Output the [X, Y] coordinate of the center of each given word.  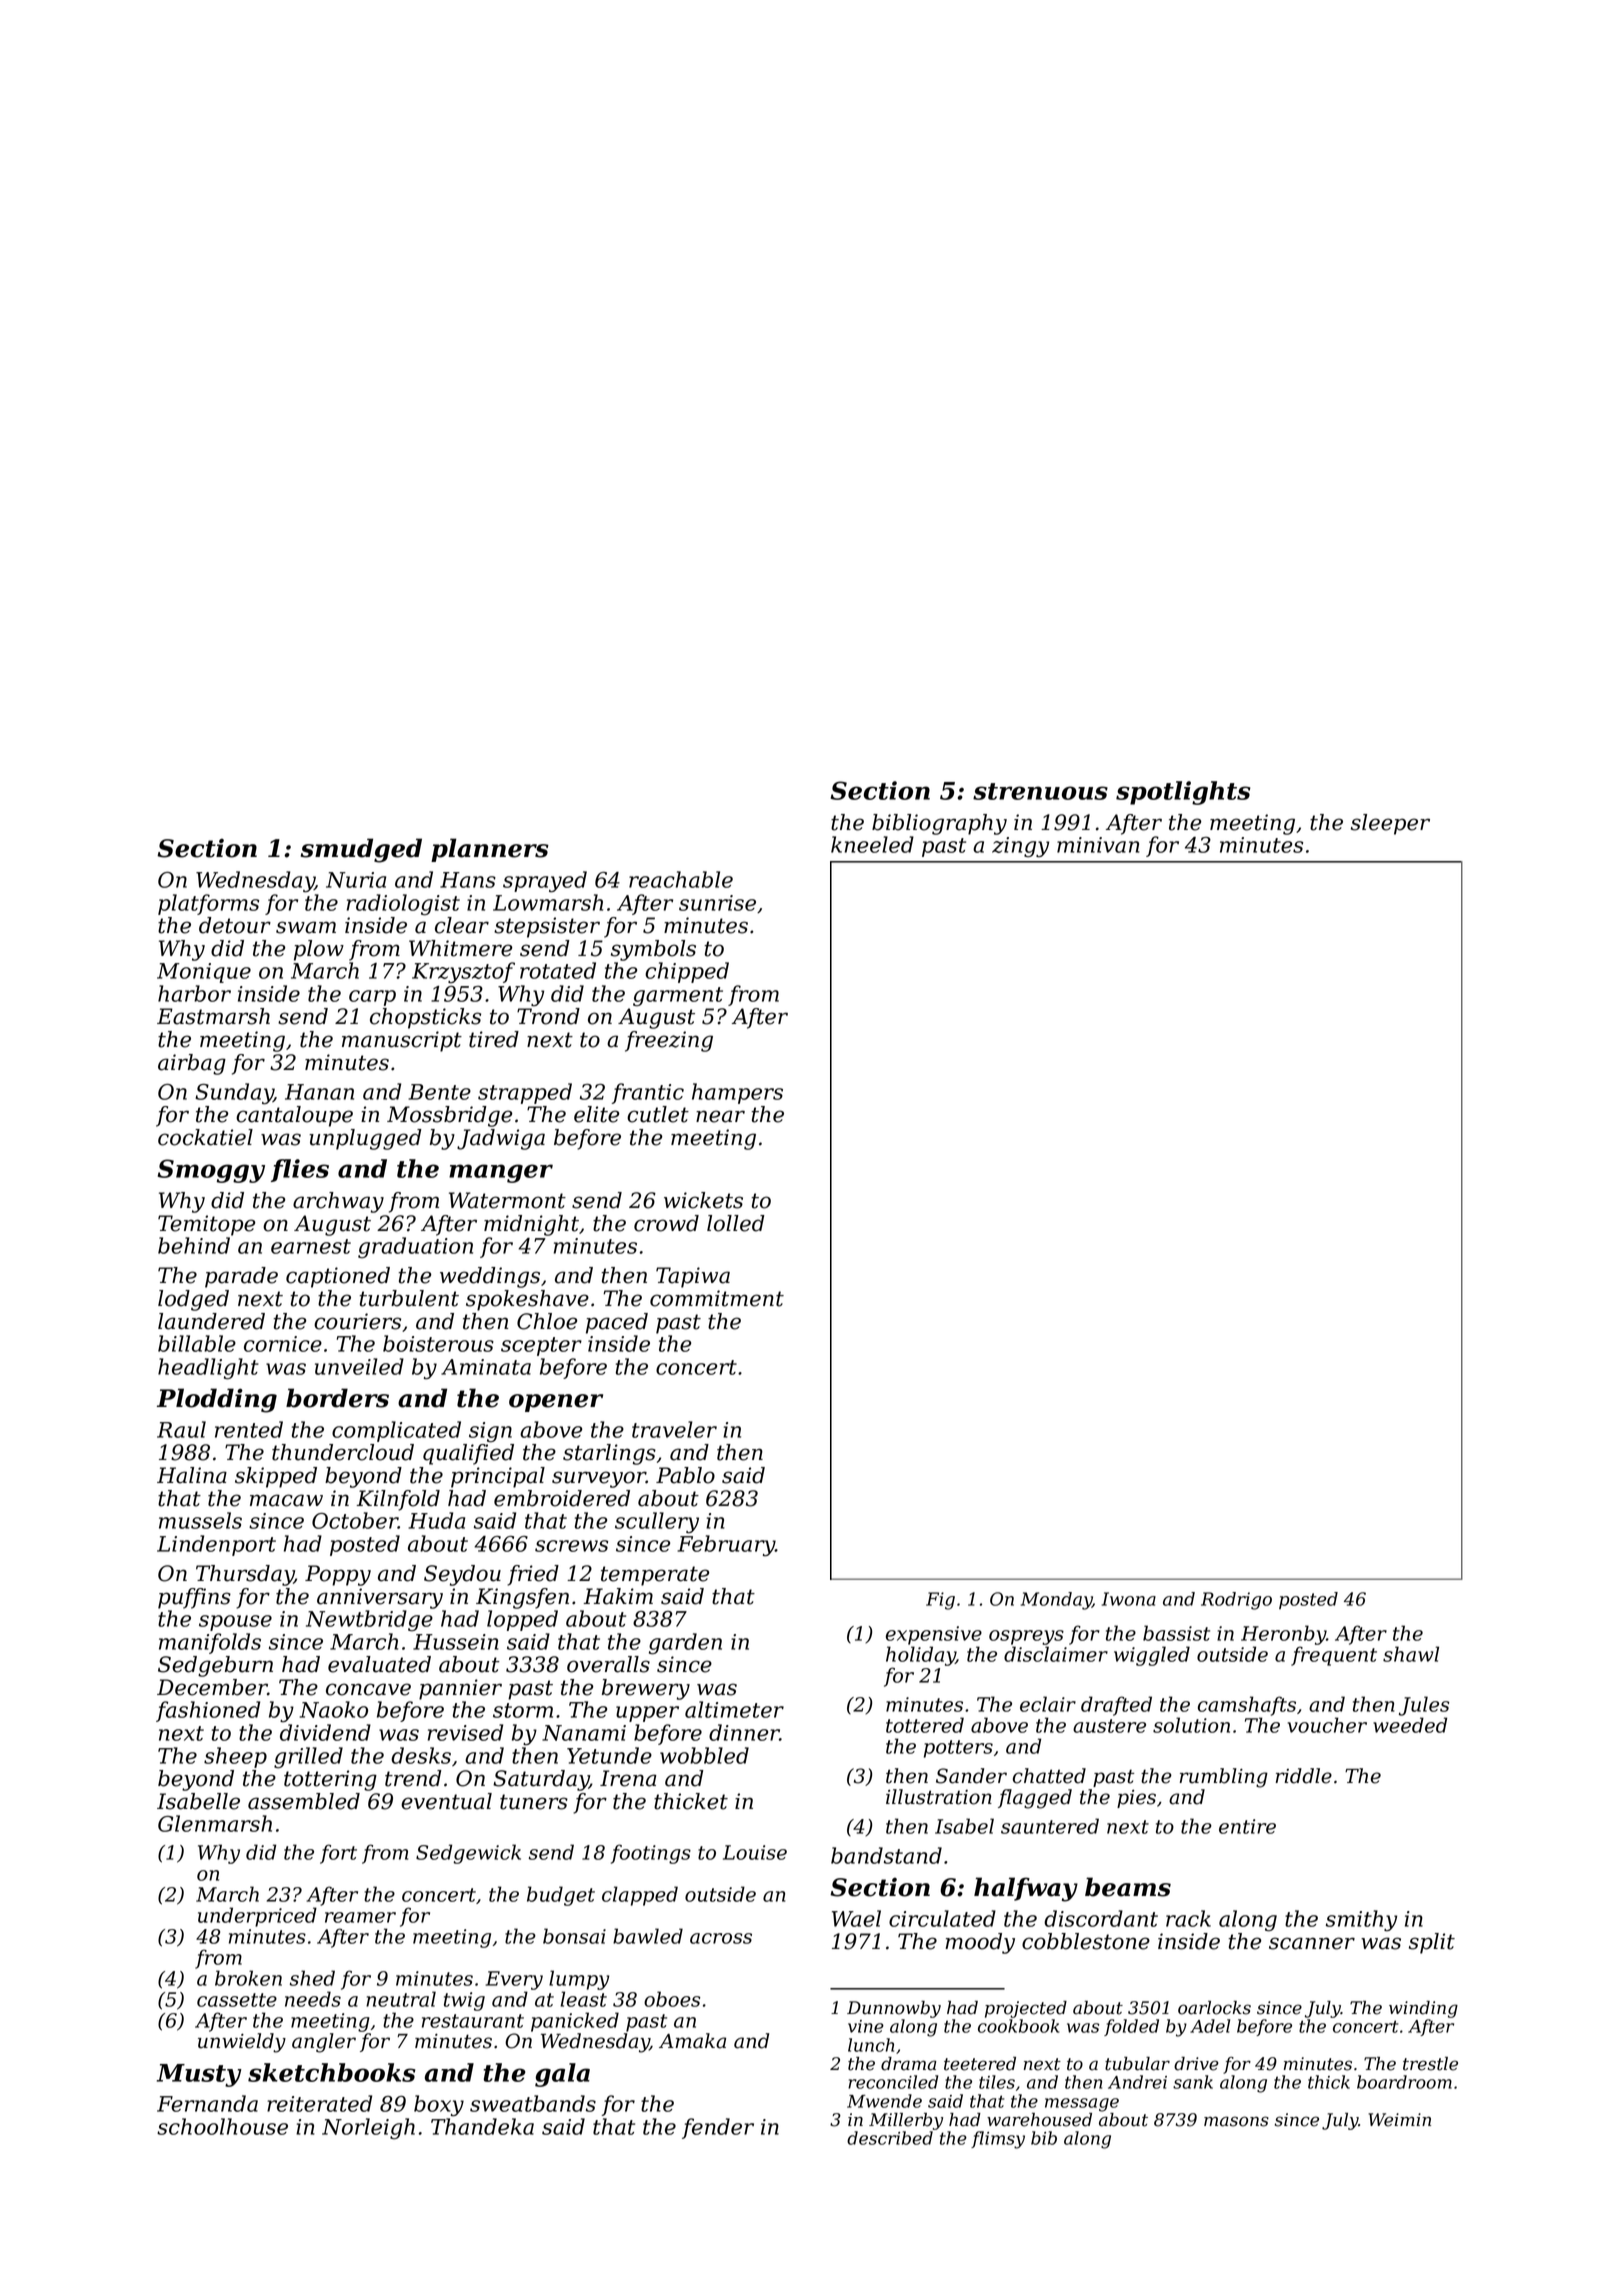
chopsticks [425, 1018]
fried [533, 1575]
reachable [681, 879]
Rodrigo [1236, 1601]
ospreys [1026, 1637]
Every [514, 1980]
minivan [1098, 845]
